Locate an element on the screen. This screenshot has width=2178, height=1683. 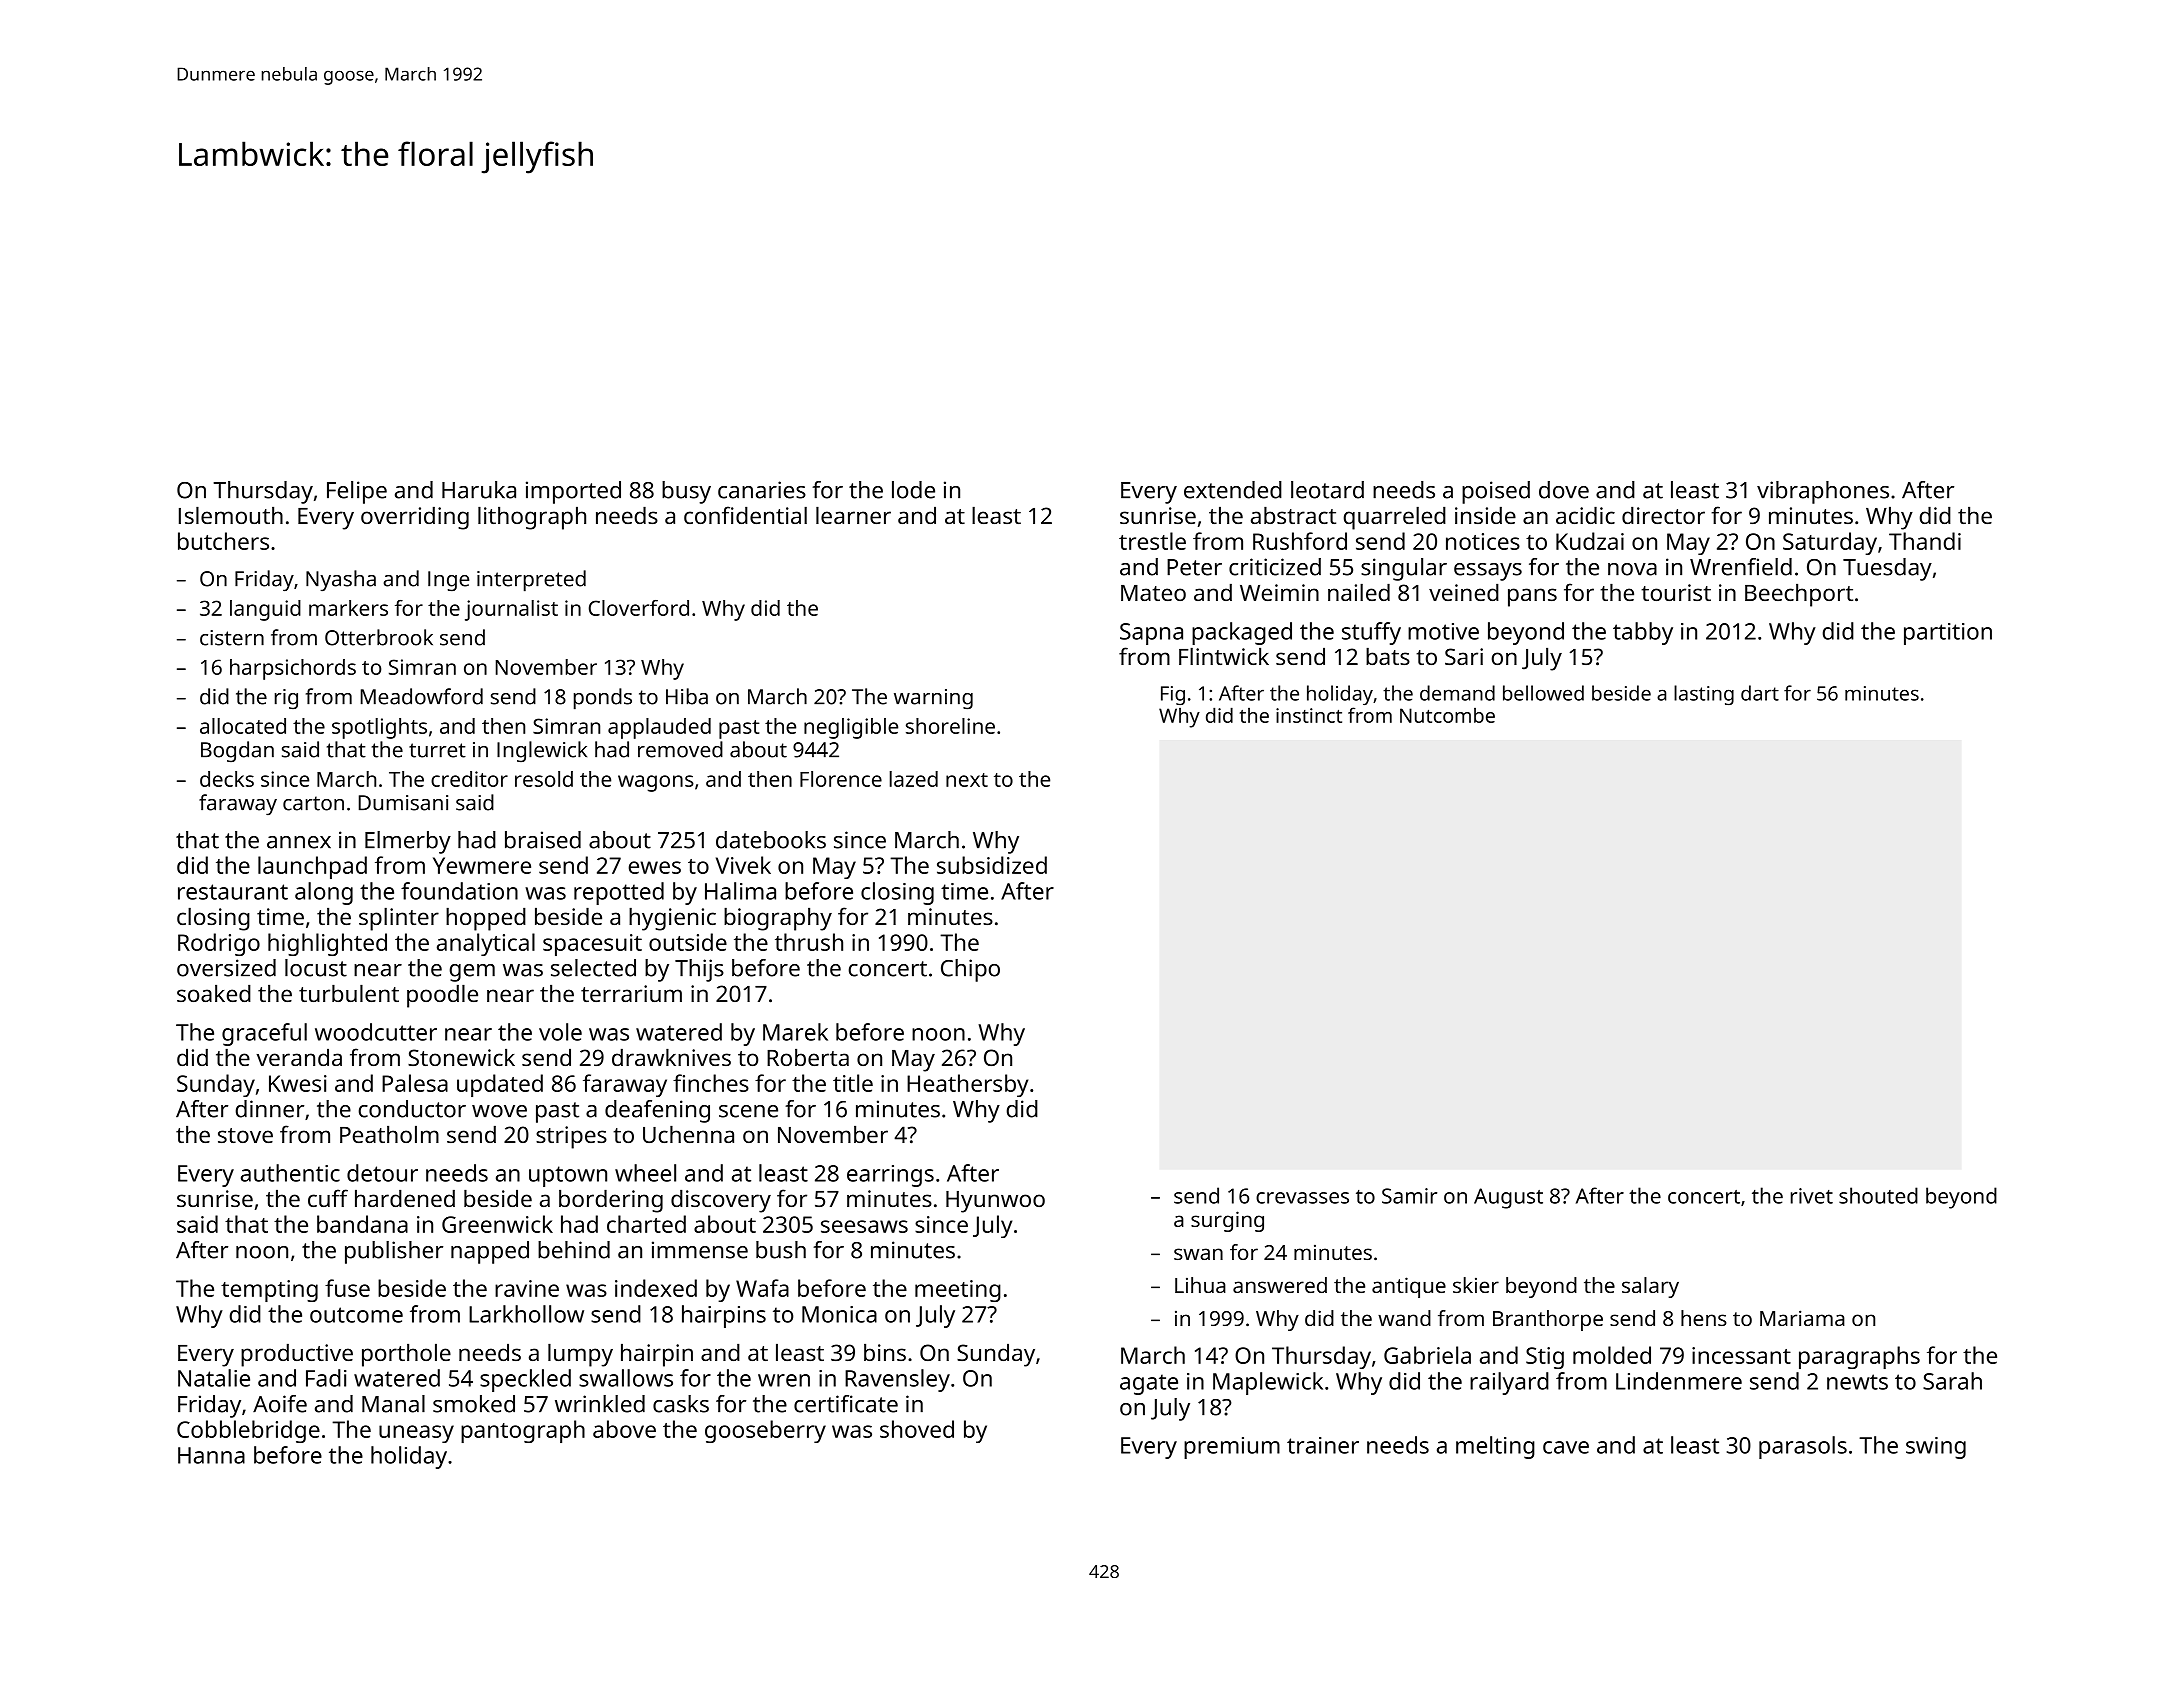
Halima is located at coordinates (740, 891).
